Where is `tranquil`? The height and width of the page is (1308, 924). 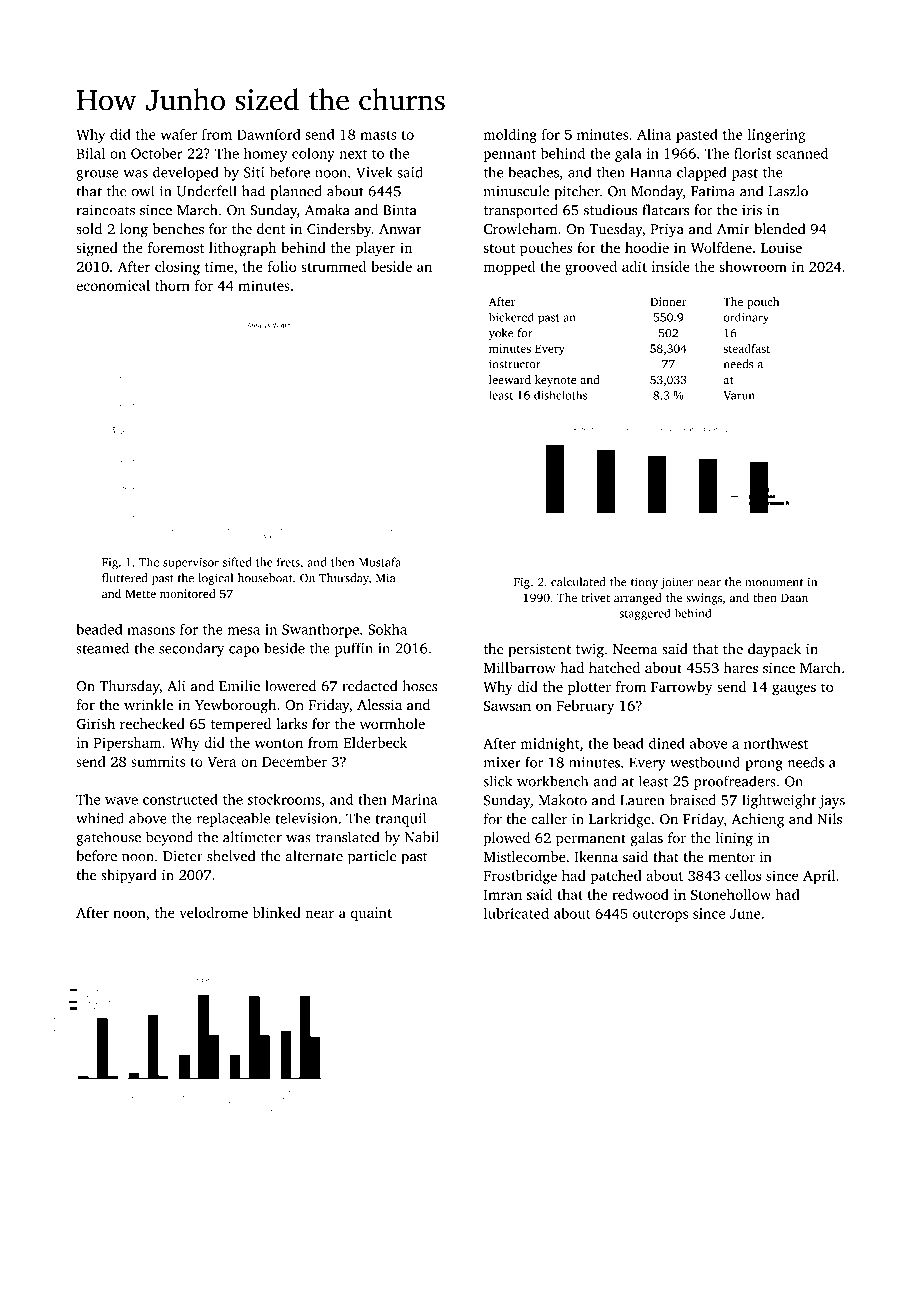
tranquil is located at coordinates (400, 819).
